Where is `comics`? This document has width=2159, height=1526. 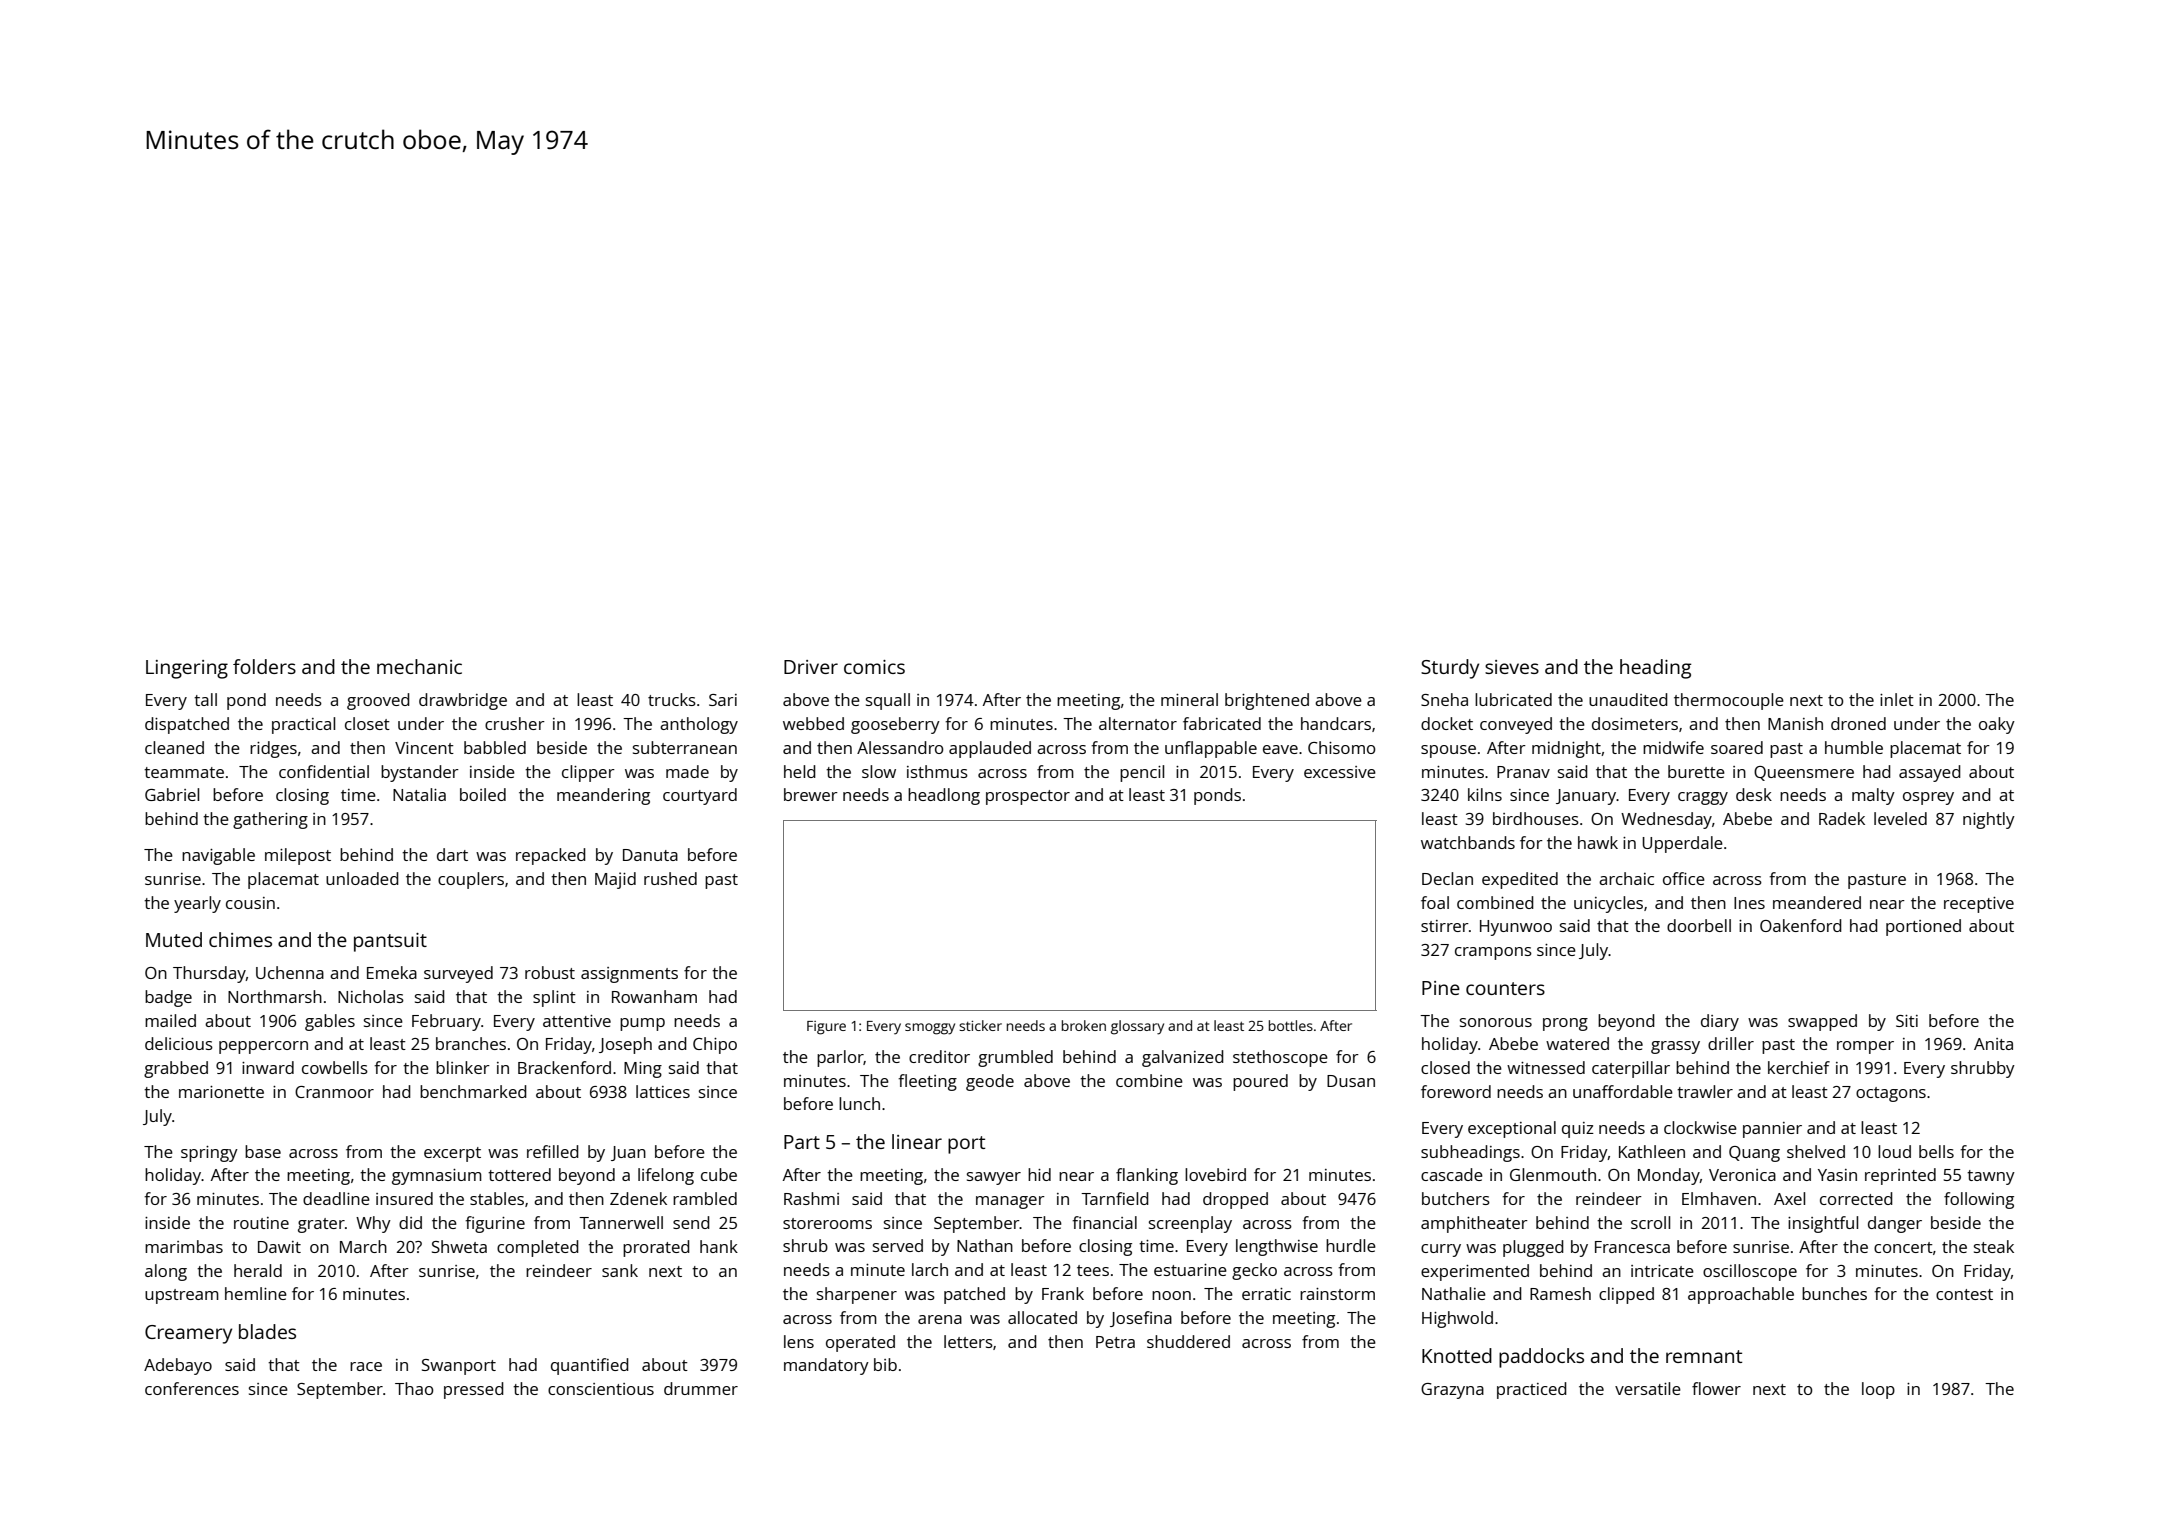 comics is located at coordinates (874, 667).
